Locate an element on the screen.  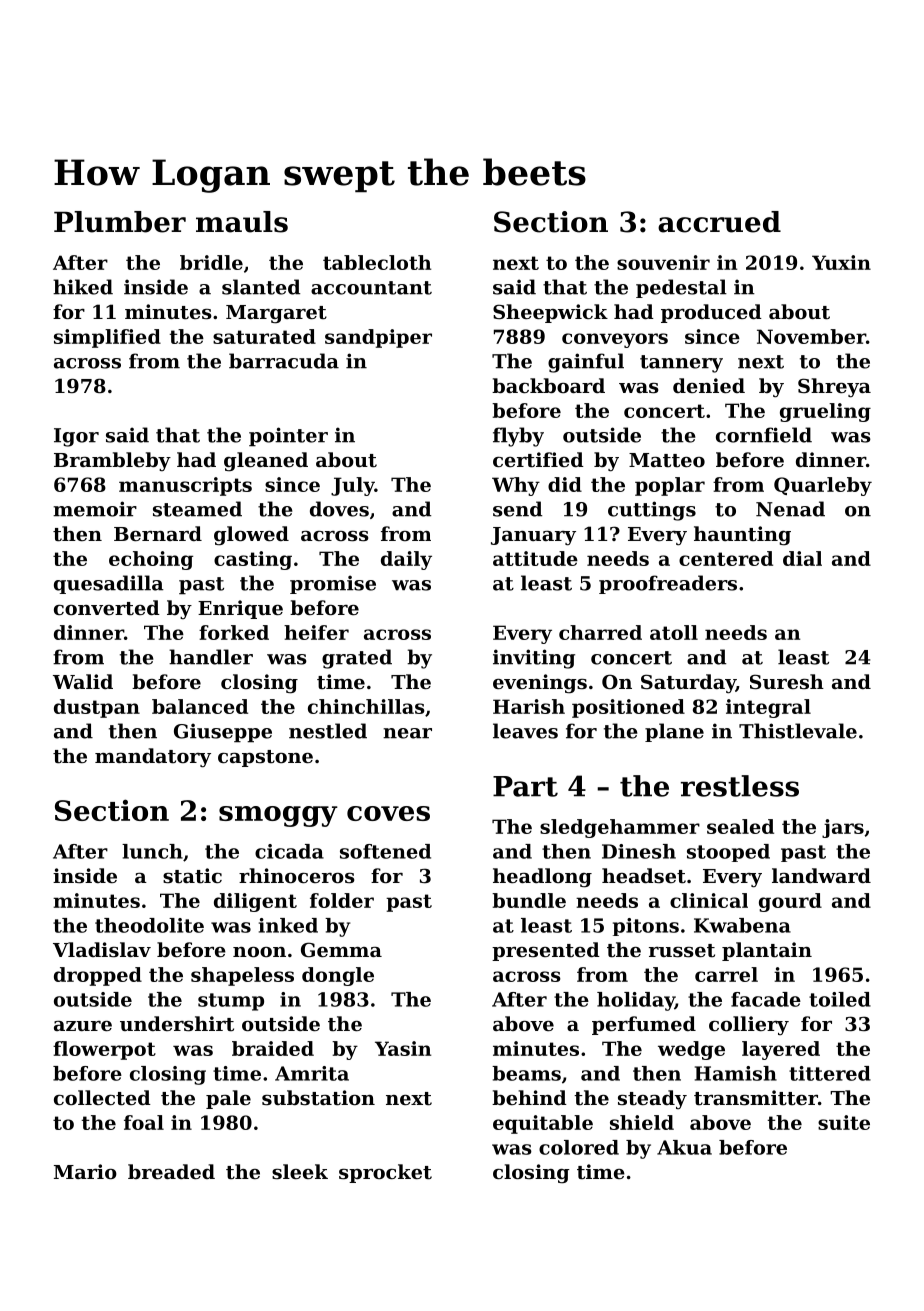
Yuxin is located at coordinates (841, 262).
